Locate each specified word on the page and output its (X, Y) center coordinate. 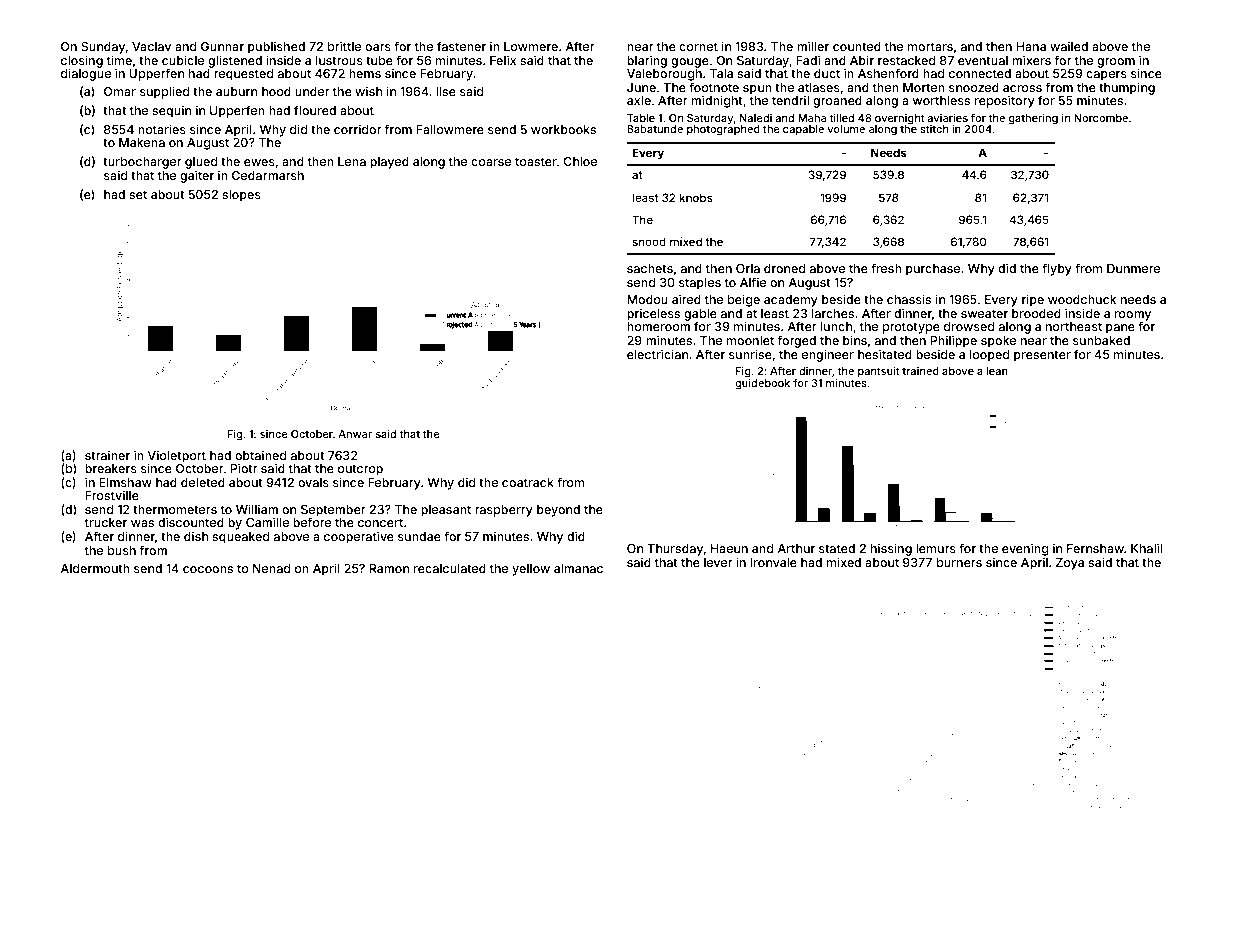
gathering (1033, 119)
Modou (647, 299)
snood (649, 241)
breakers (111, 468)
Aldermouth (95, 568)
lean (997, 371)
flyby (1057, 269)
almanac (578, 568)
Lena (352, 161)
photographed (723, 130)
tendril (790, 100)
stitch (934, 129)
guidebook (762, 384)
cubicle (183, 60)
